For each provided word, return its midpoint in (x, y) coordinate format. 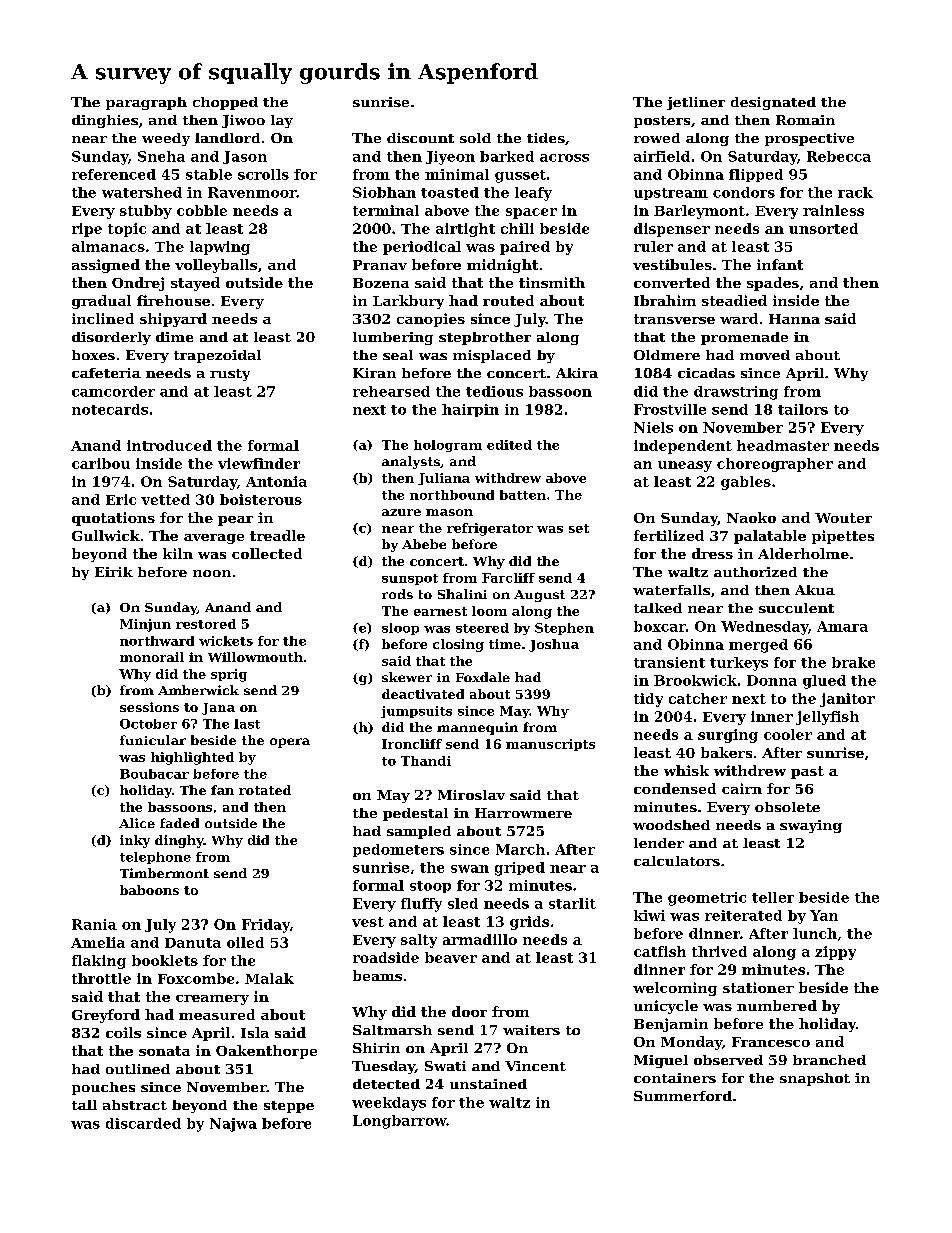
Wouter (843, 518)
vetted (165, 499)
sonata (164, 1051)
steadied (734, 300)
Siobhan (384, 192)
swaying (811, 826)
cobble (202, 210)
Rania (94, 924)
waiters (531, 1030)
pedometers (398, 850)
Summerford (683, 1096)
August (539, 596)
